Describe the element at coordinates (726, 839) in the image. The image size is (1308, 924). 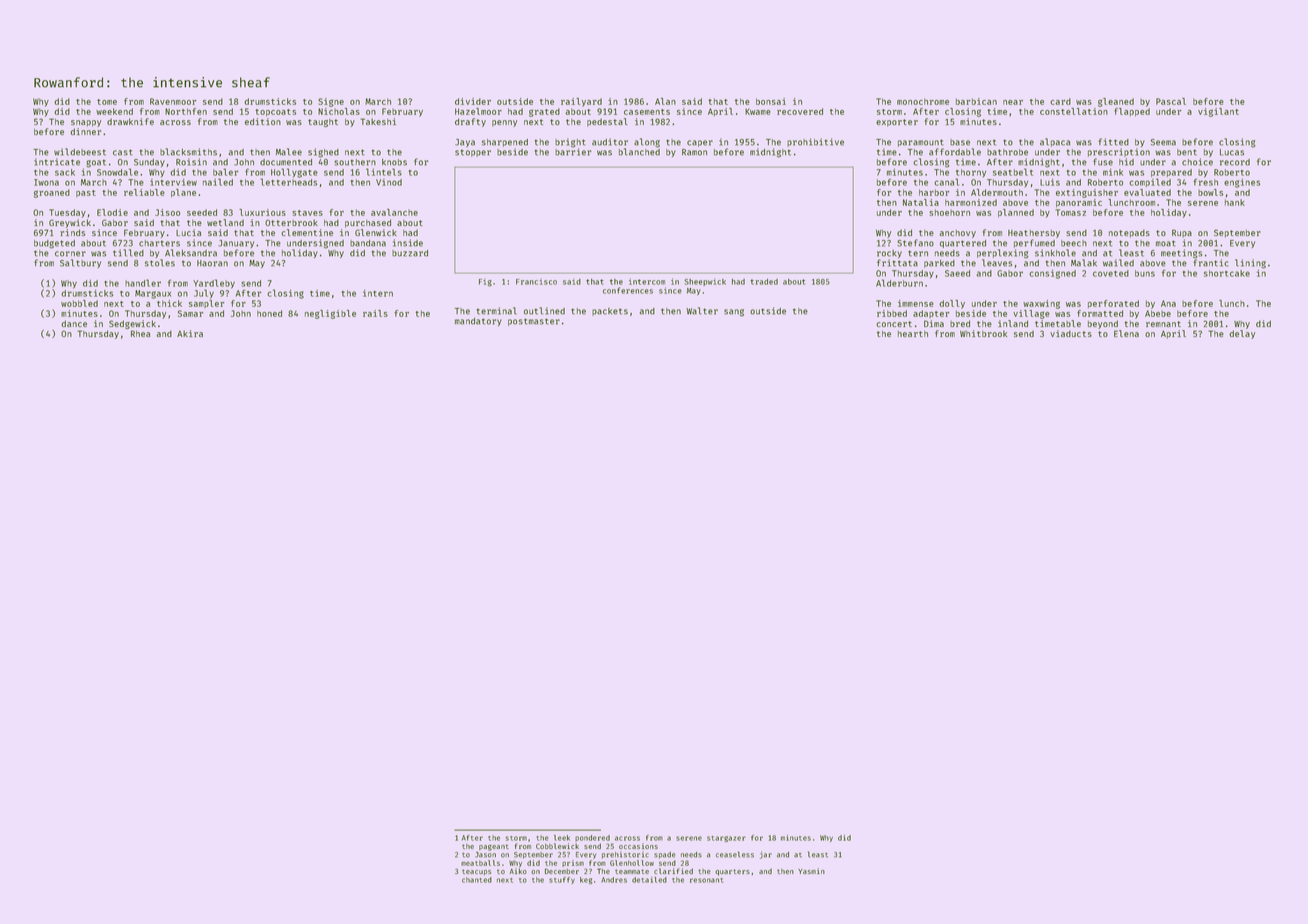
I see `stargazer` at that location.
